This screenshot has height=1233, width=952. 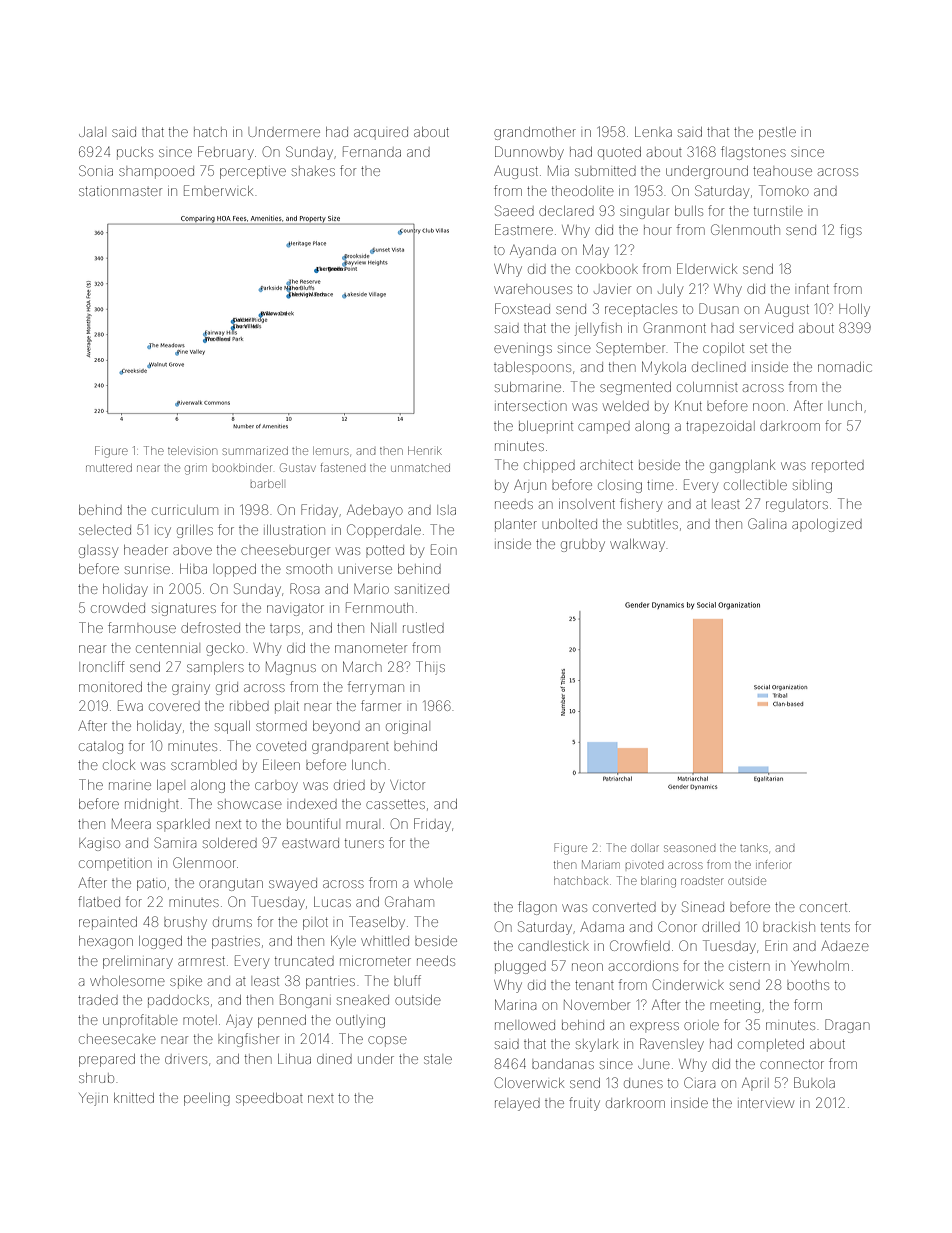 I want to click on bulls, so click(x=689, y=211).
